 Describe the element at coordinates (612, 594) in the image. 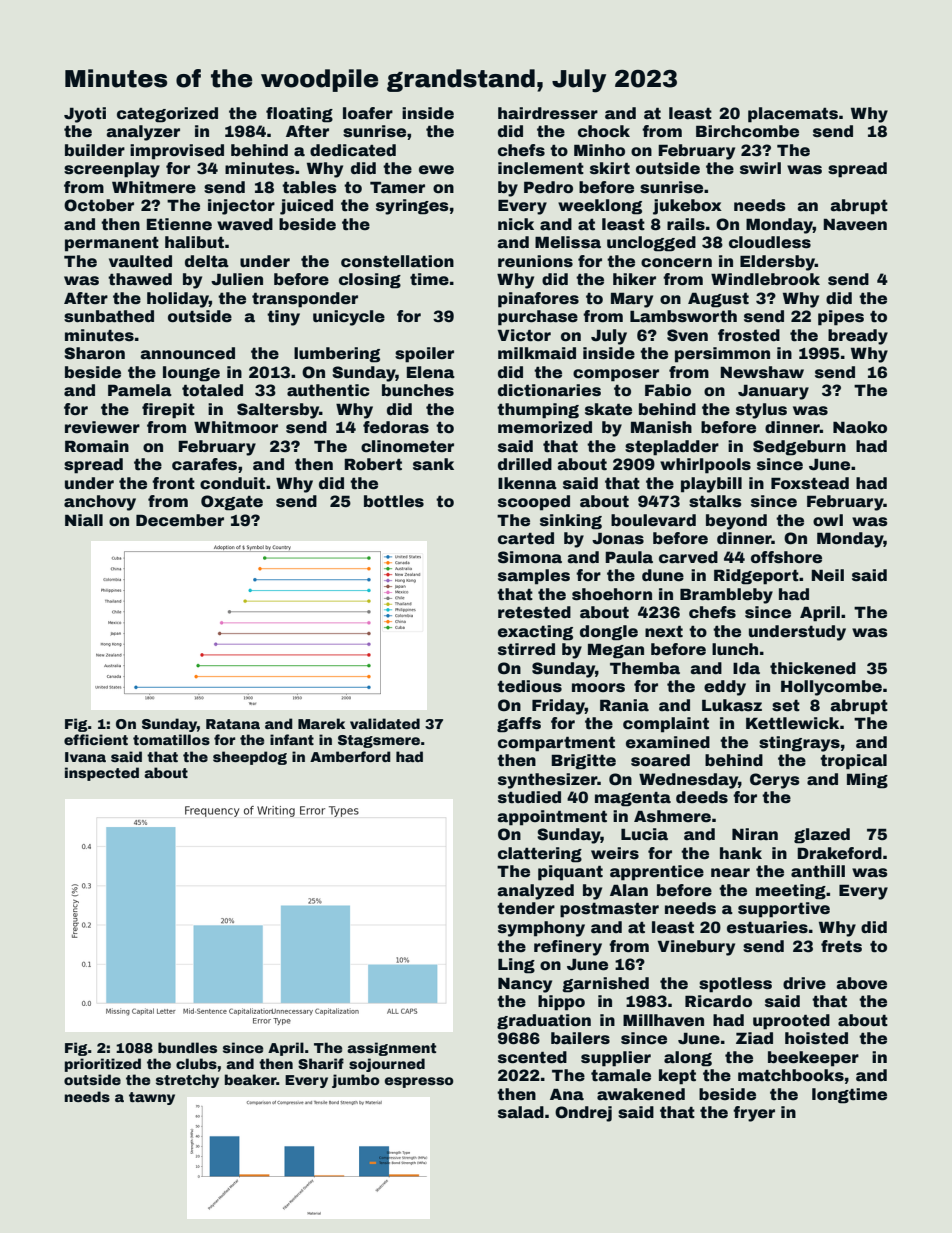

I see `shoehorn` at that location.
